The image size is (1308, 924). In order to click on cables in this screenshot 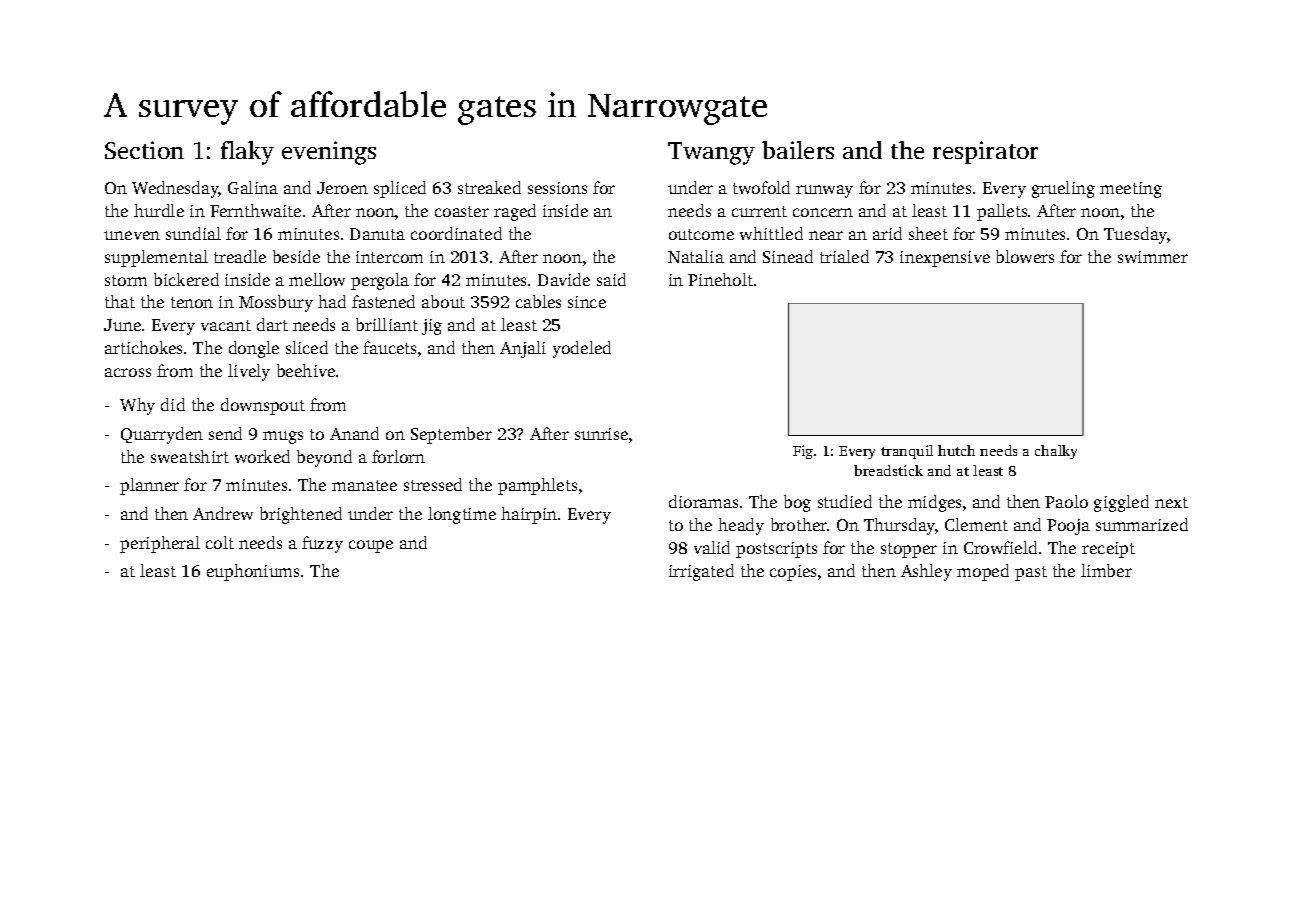, I will do `click(538, 301)`.
